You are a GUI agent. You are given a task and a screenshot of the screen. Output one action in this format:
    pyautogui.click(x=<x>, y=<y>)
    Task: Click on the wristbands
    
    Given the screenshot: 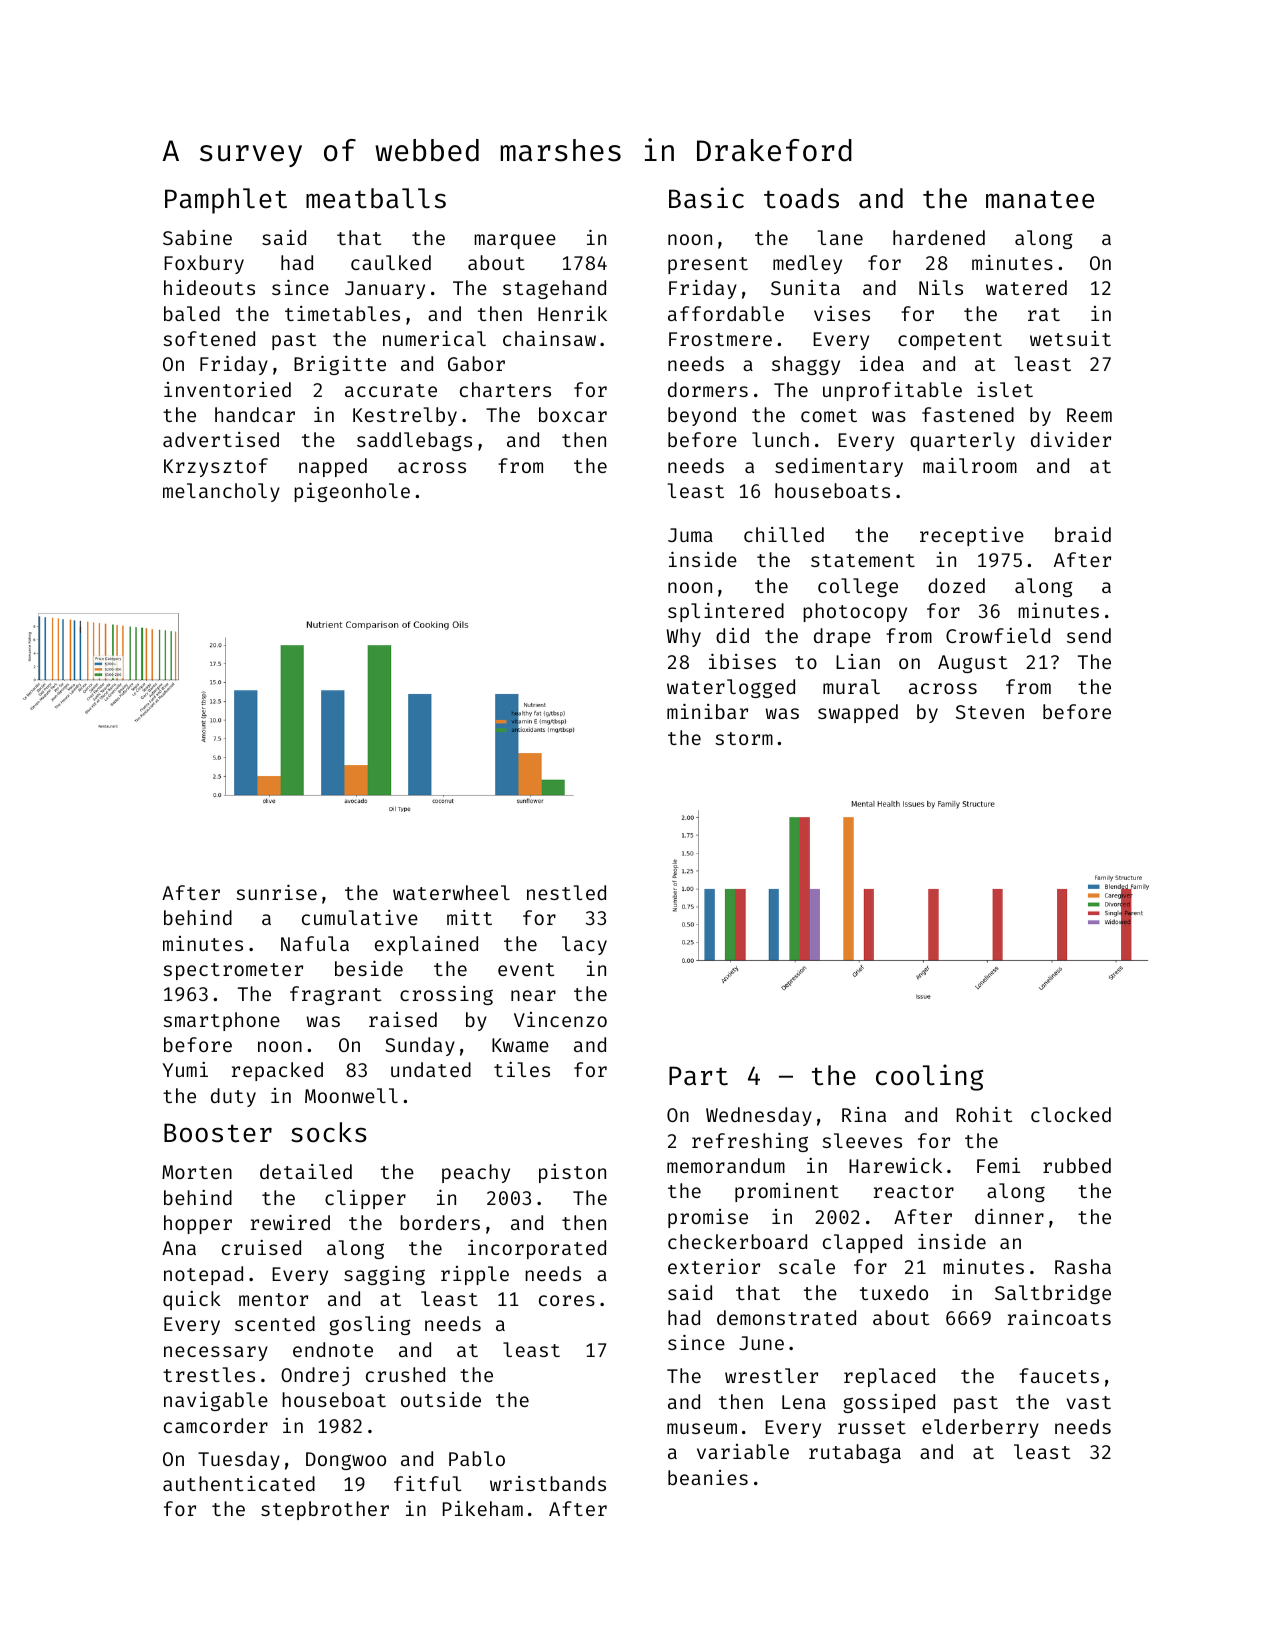 What is the action you would take?
    pyautogui.click(x=548, y=1483)
